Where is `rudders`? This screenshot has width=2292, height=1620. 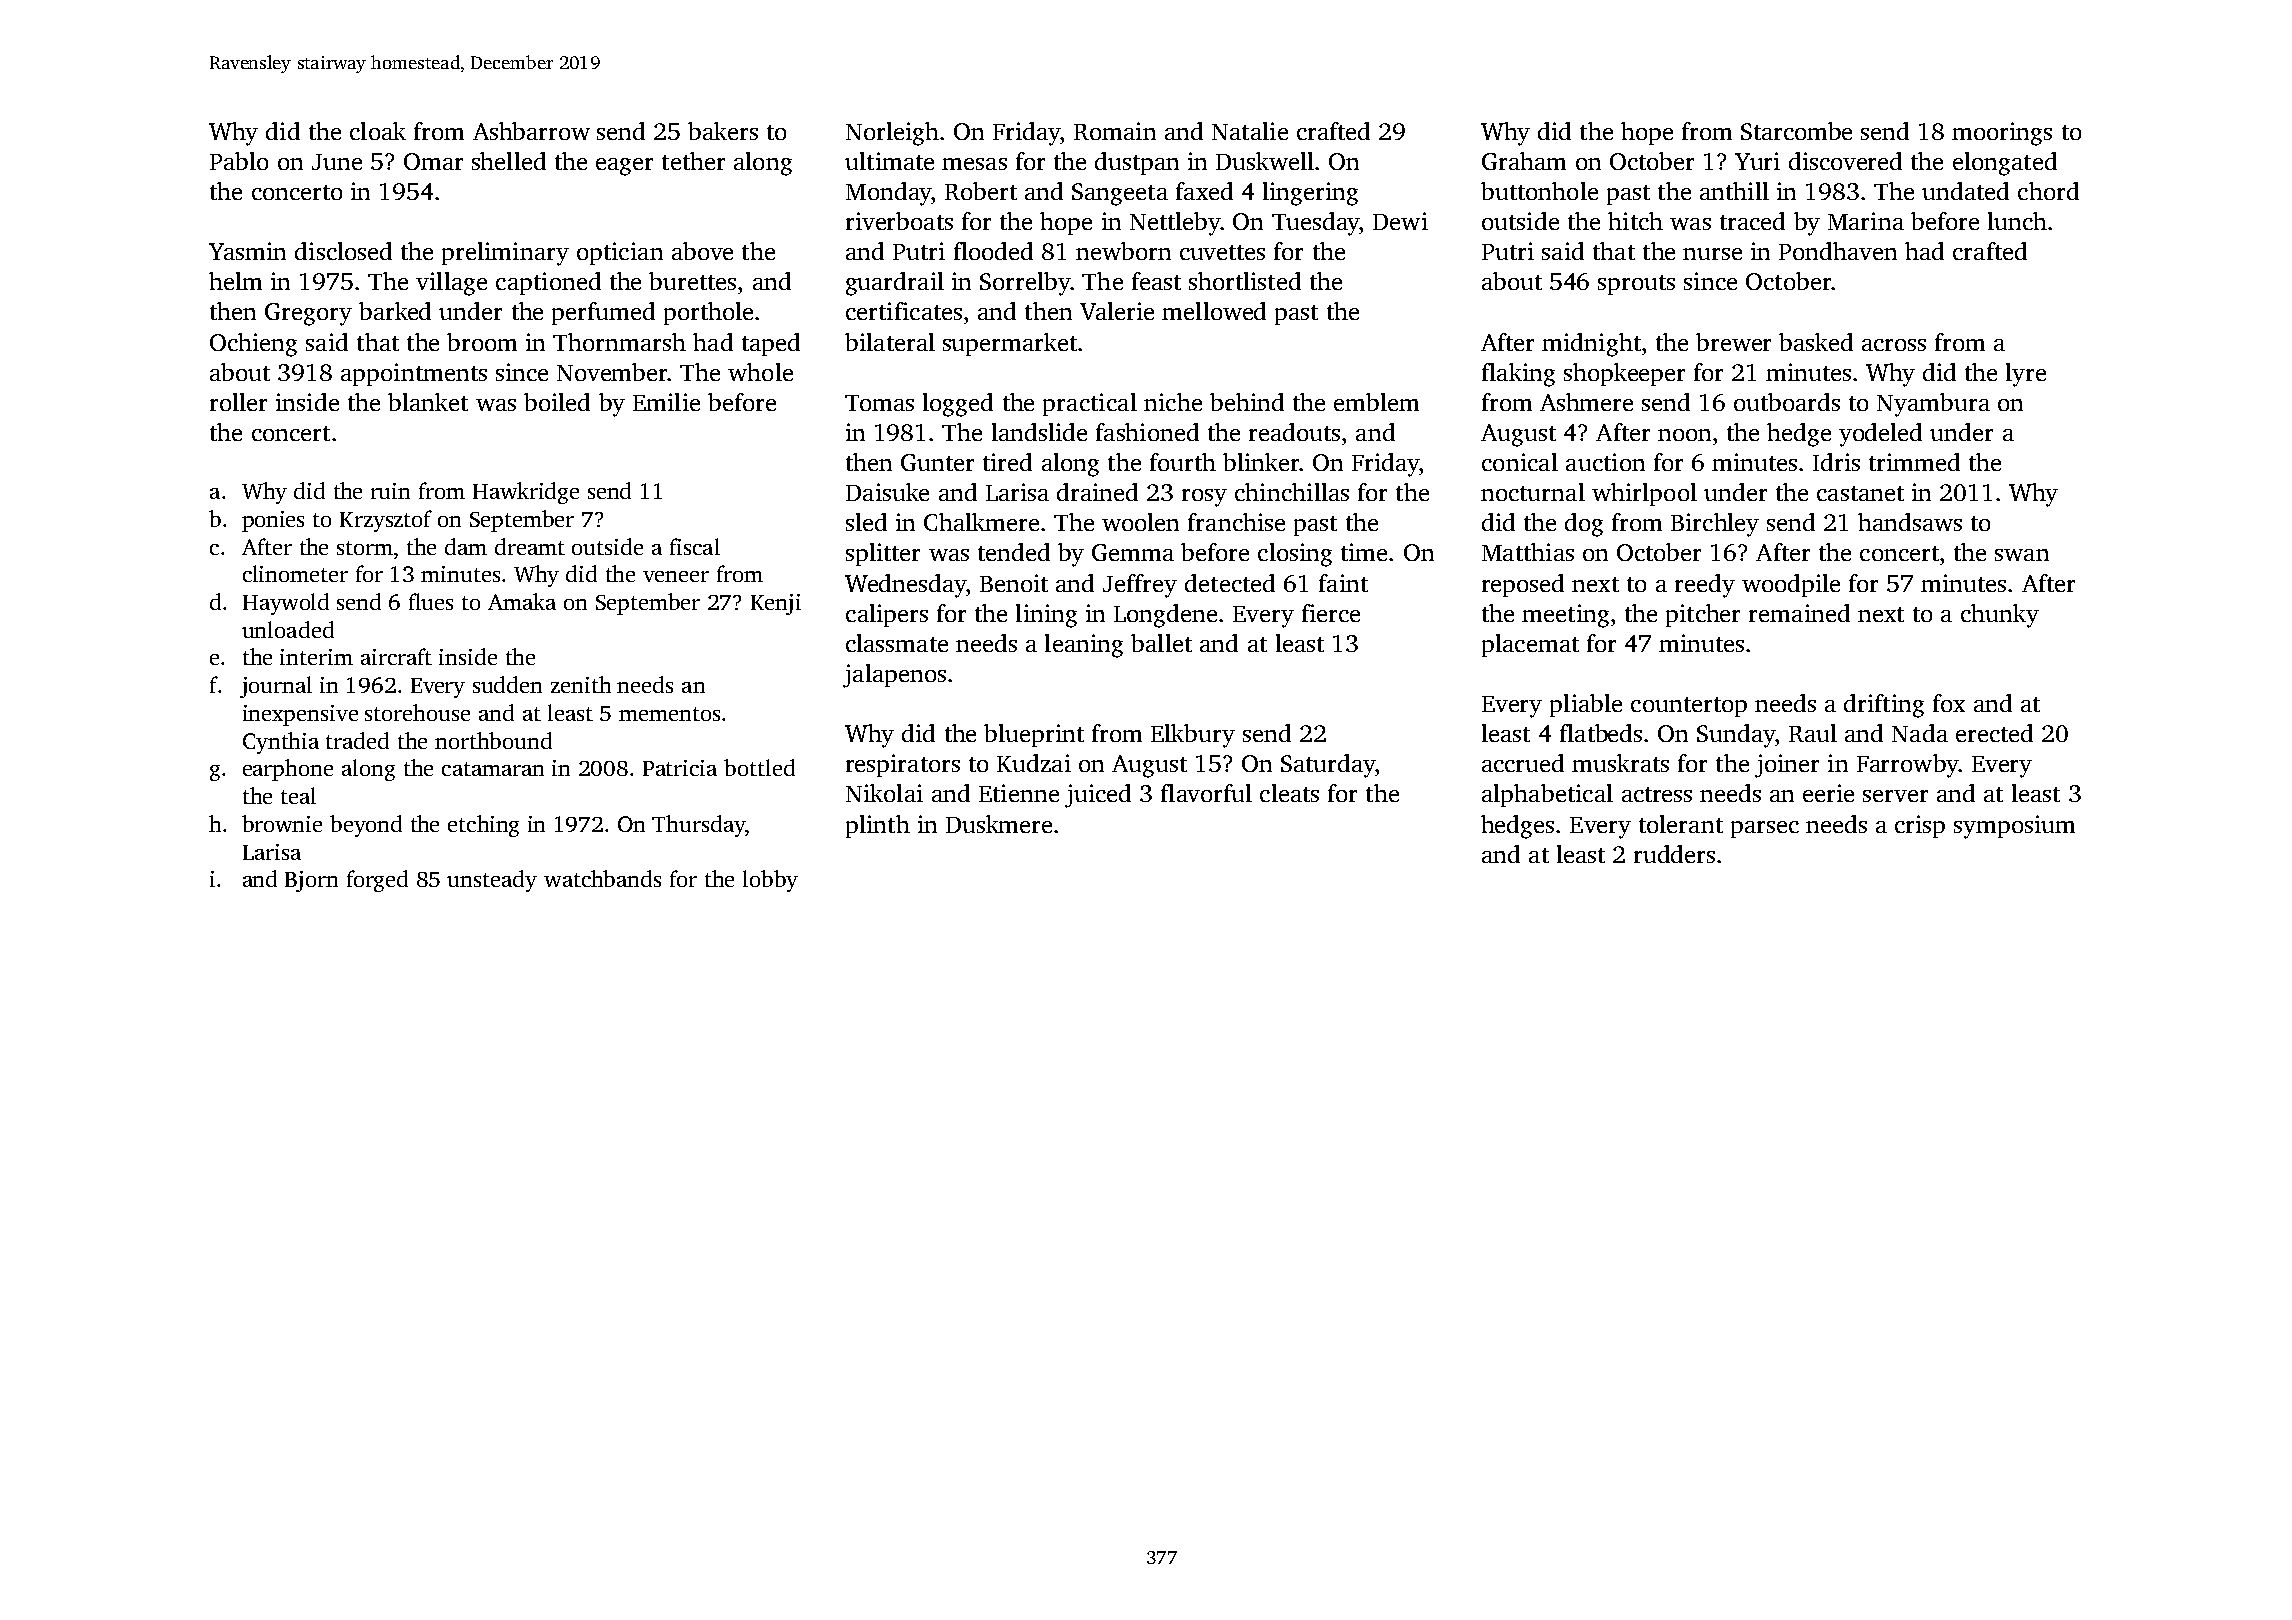 rudders is located at coordinates (1674, 854).
